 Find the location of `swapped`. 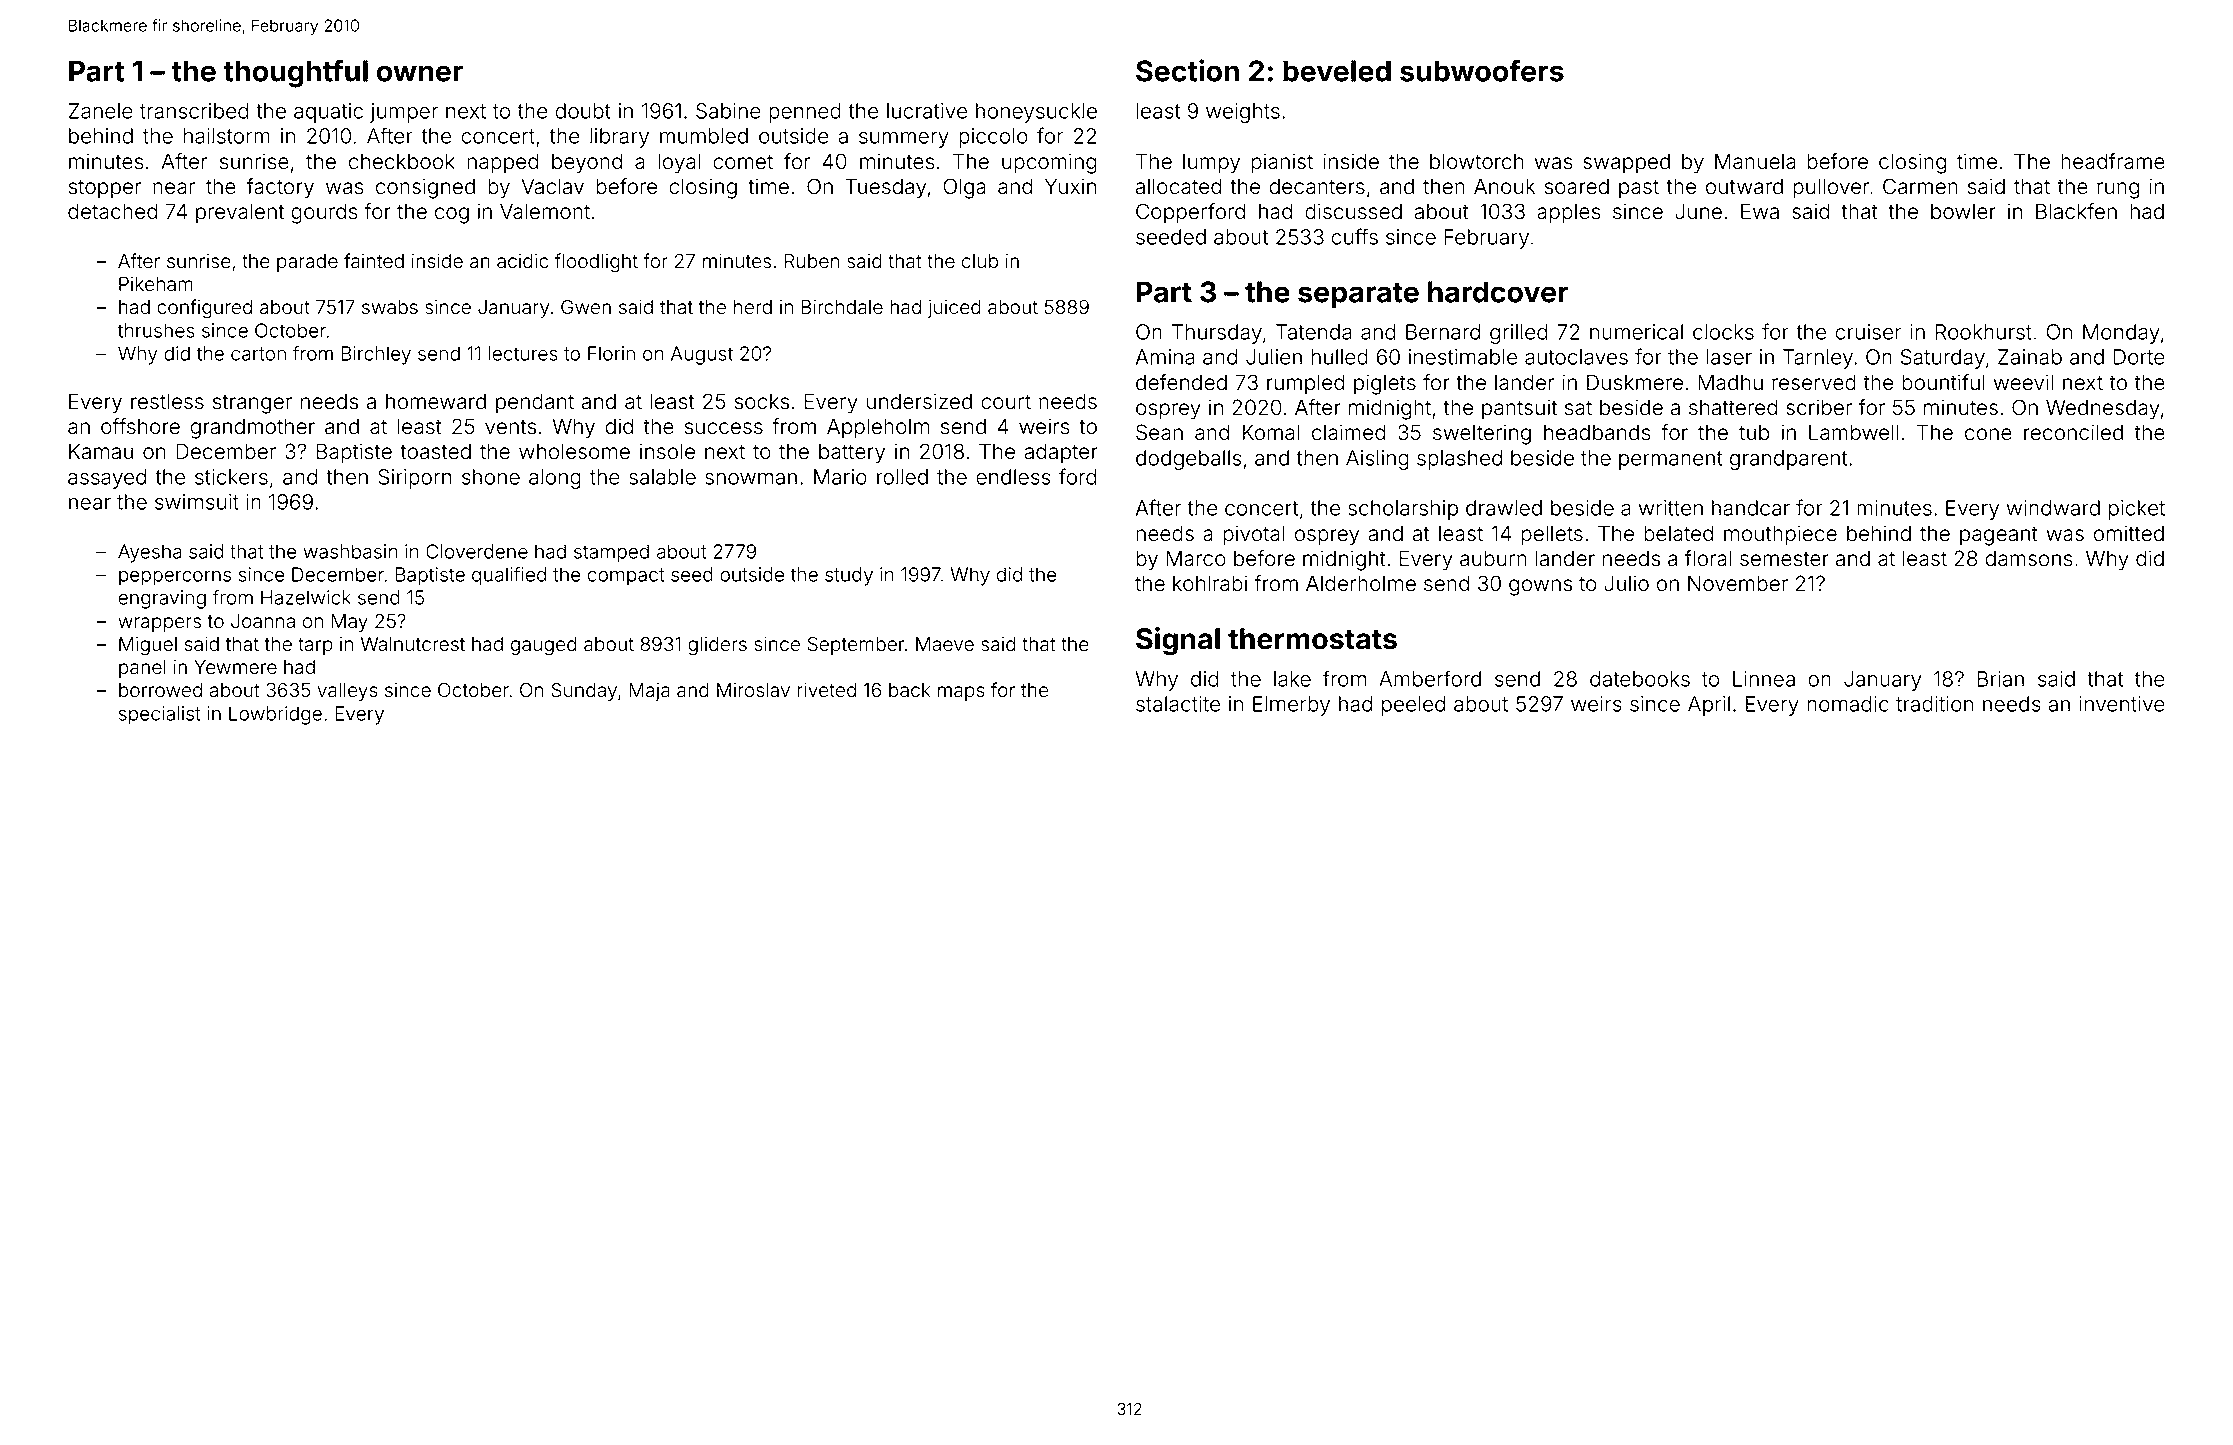

swapped is located at coordinates (1626, 163).
